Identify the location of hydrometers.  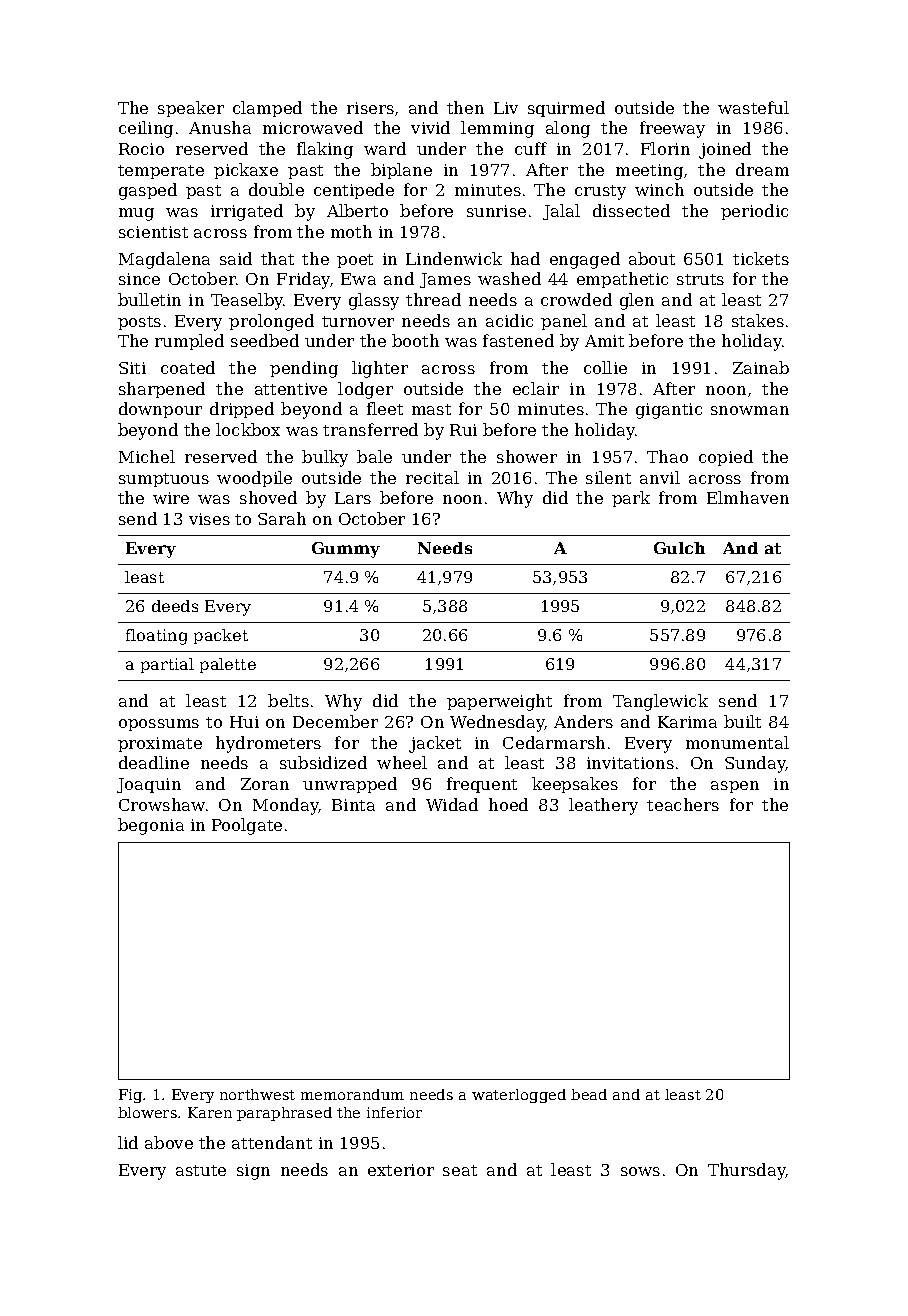
(268, 744).
